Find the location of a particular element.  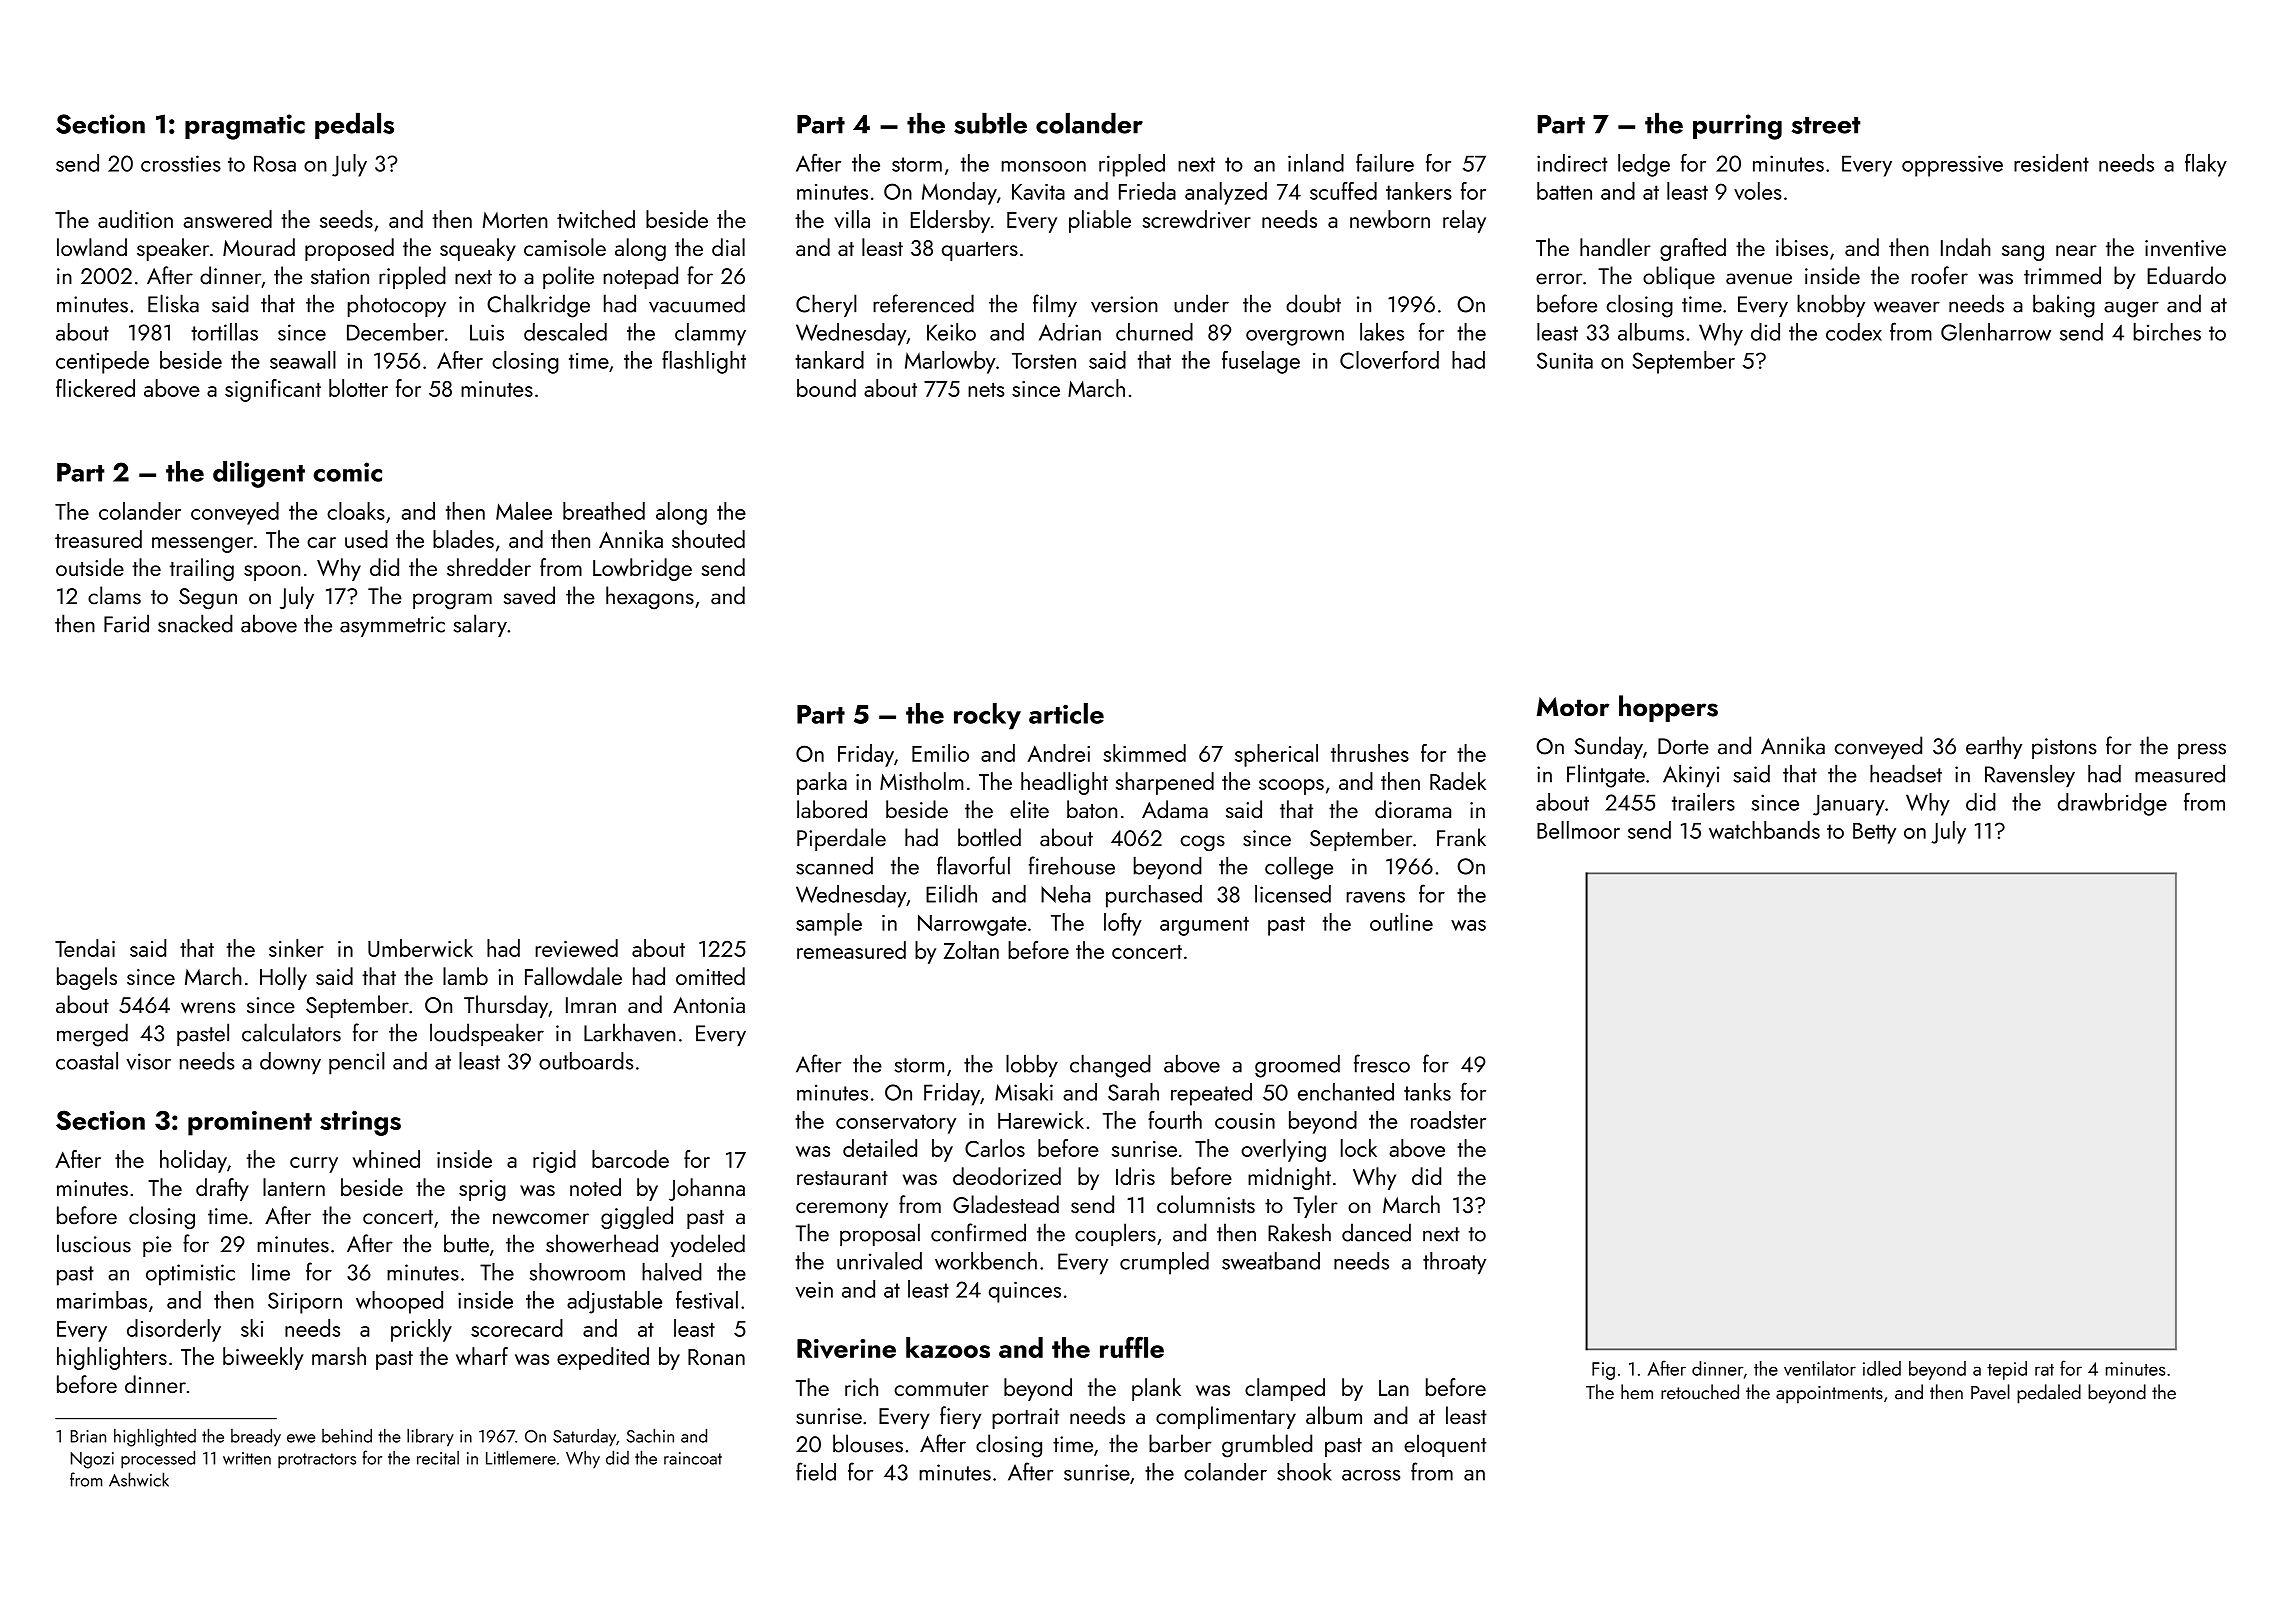

Rosa is located at coordinates (275, 163).
